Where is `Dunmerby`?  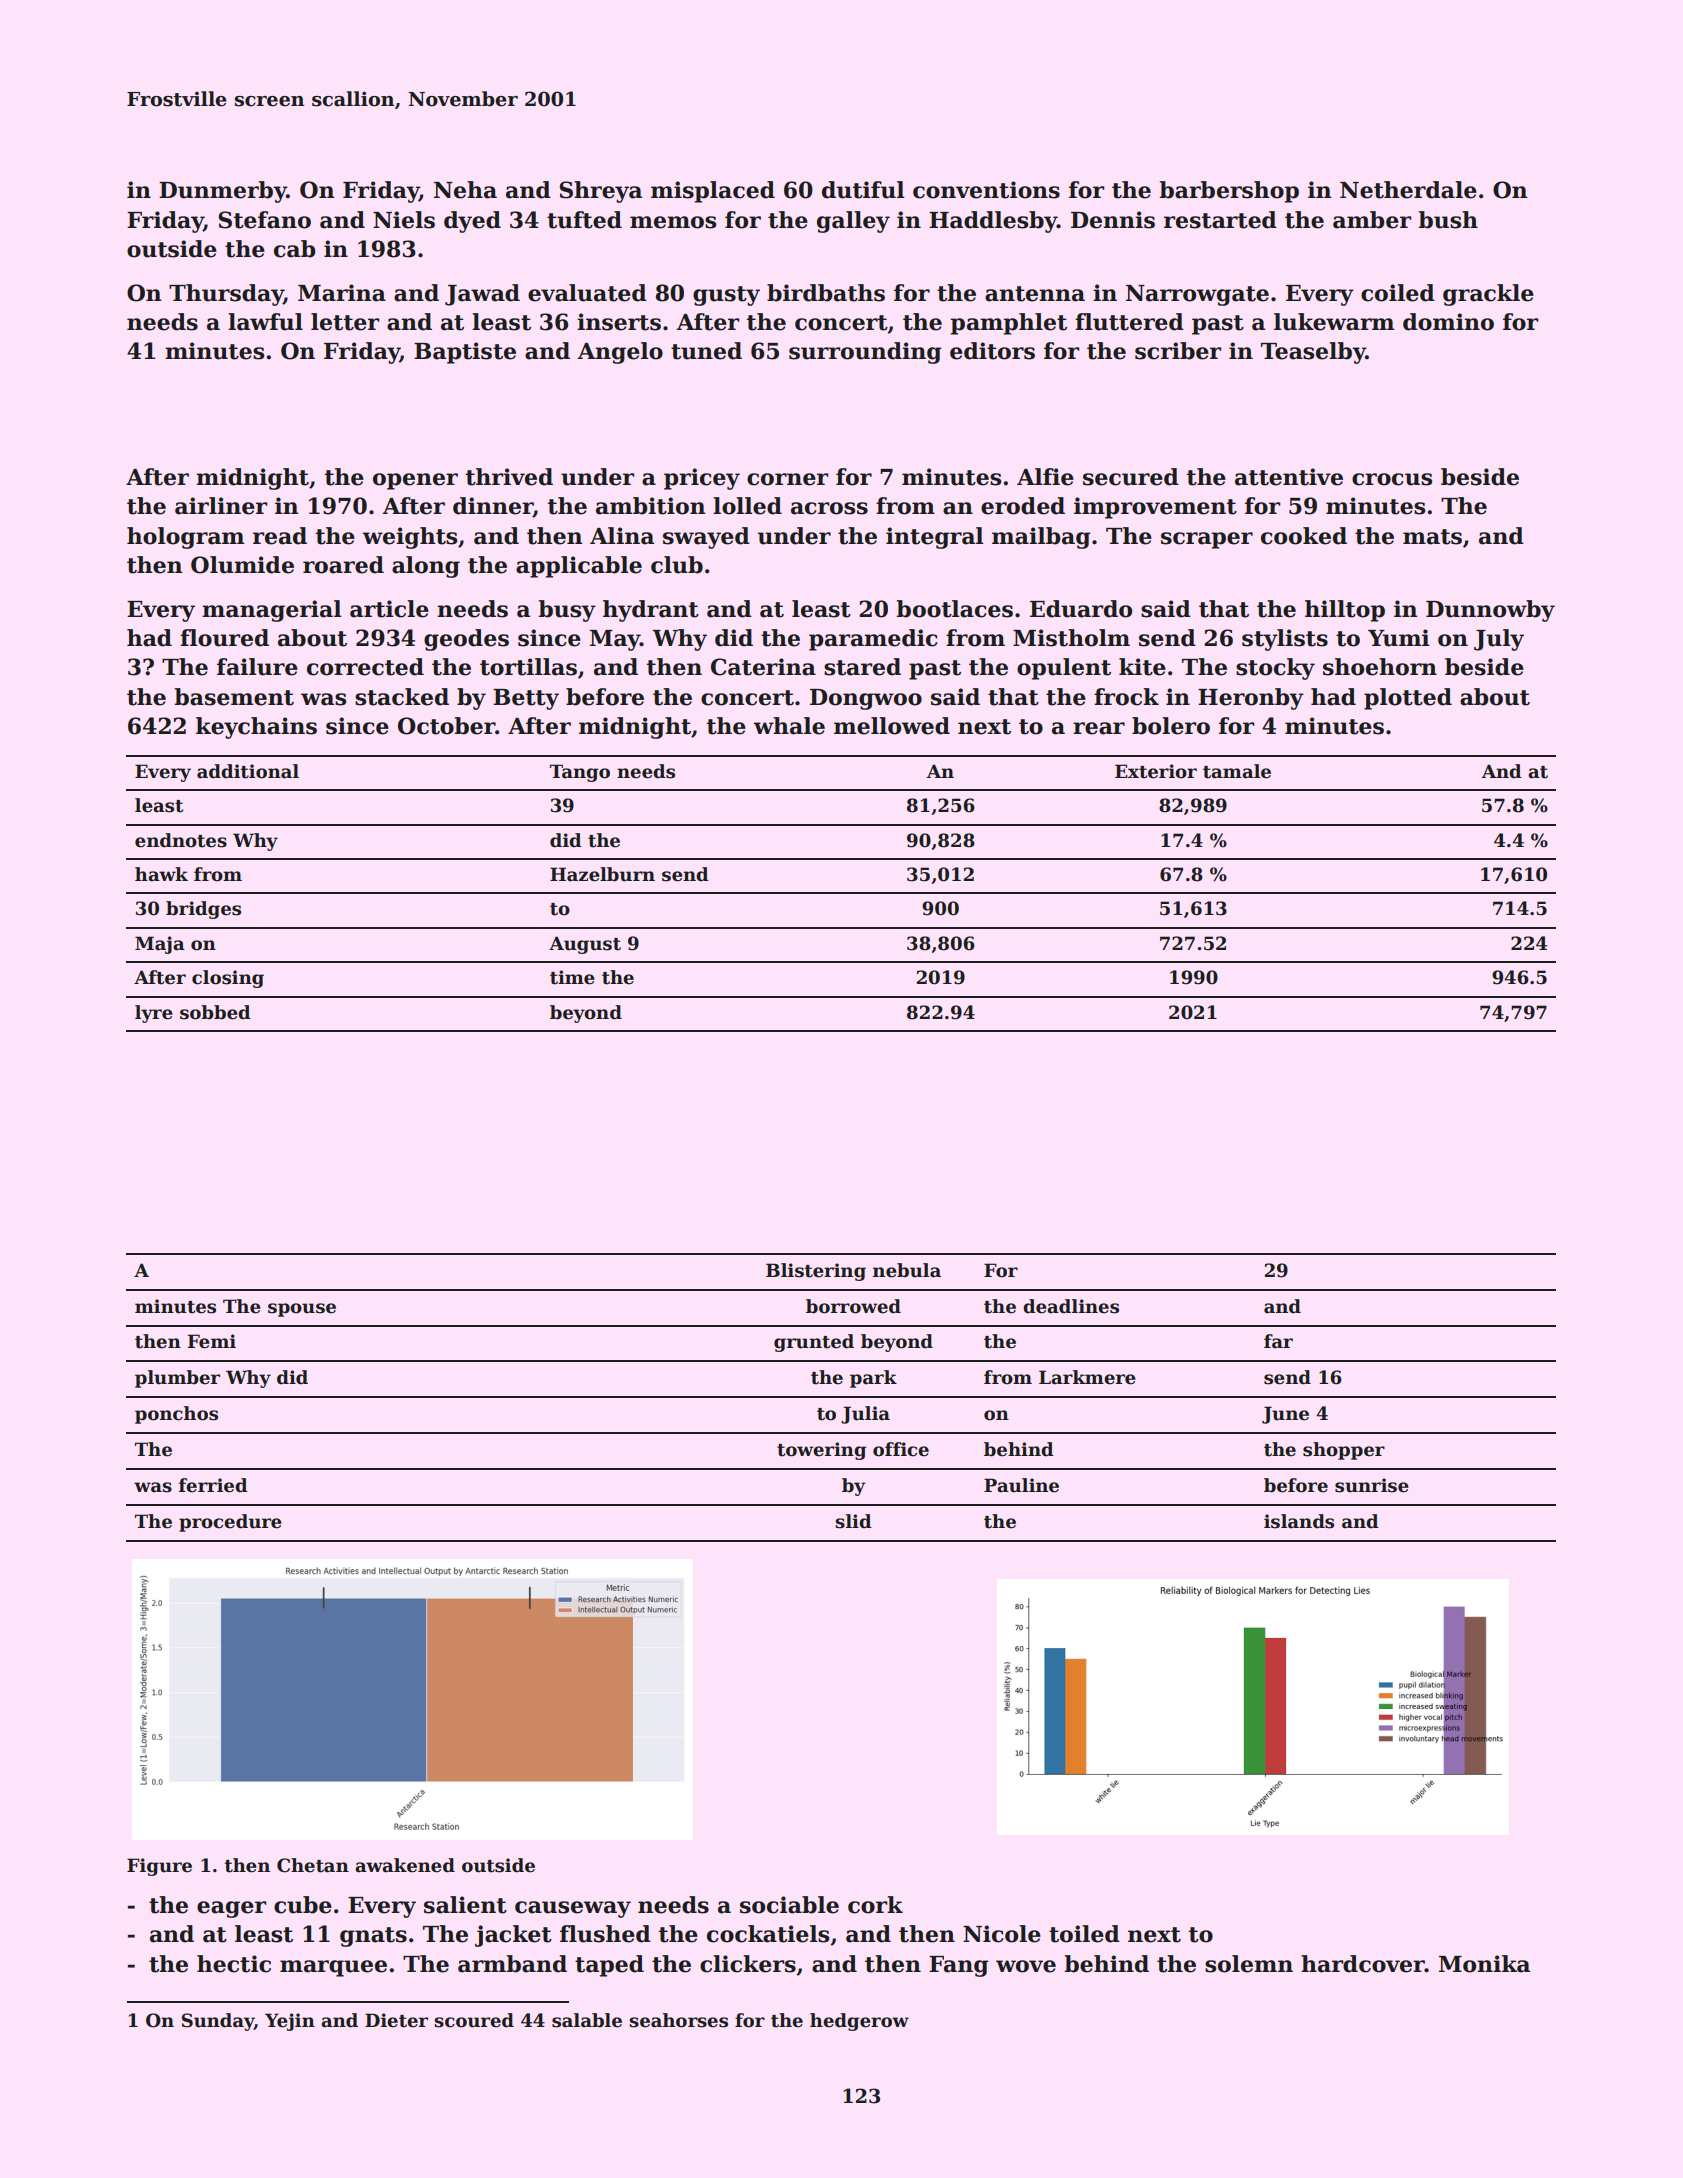
Dunmerby is located at coordinates (223, 192).
